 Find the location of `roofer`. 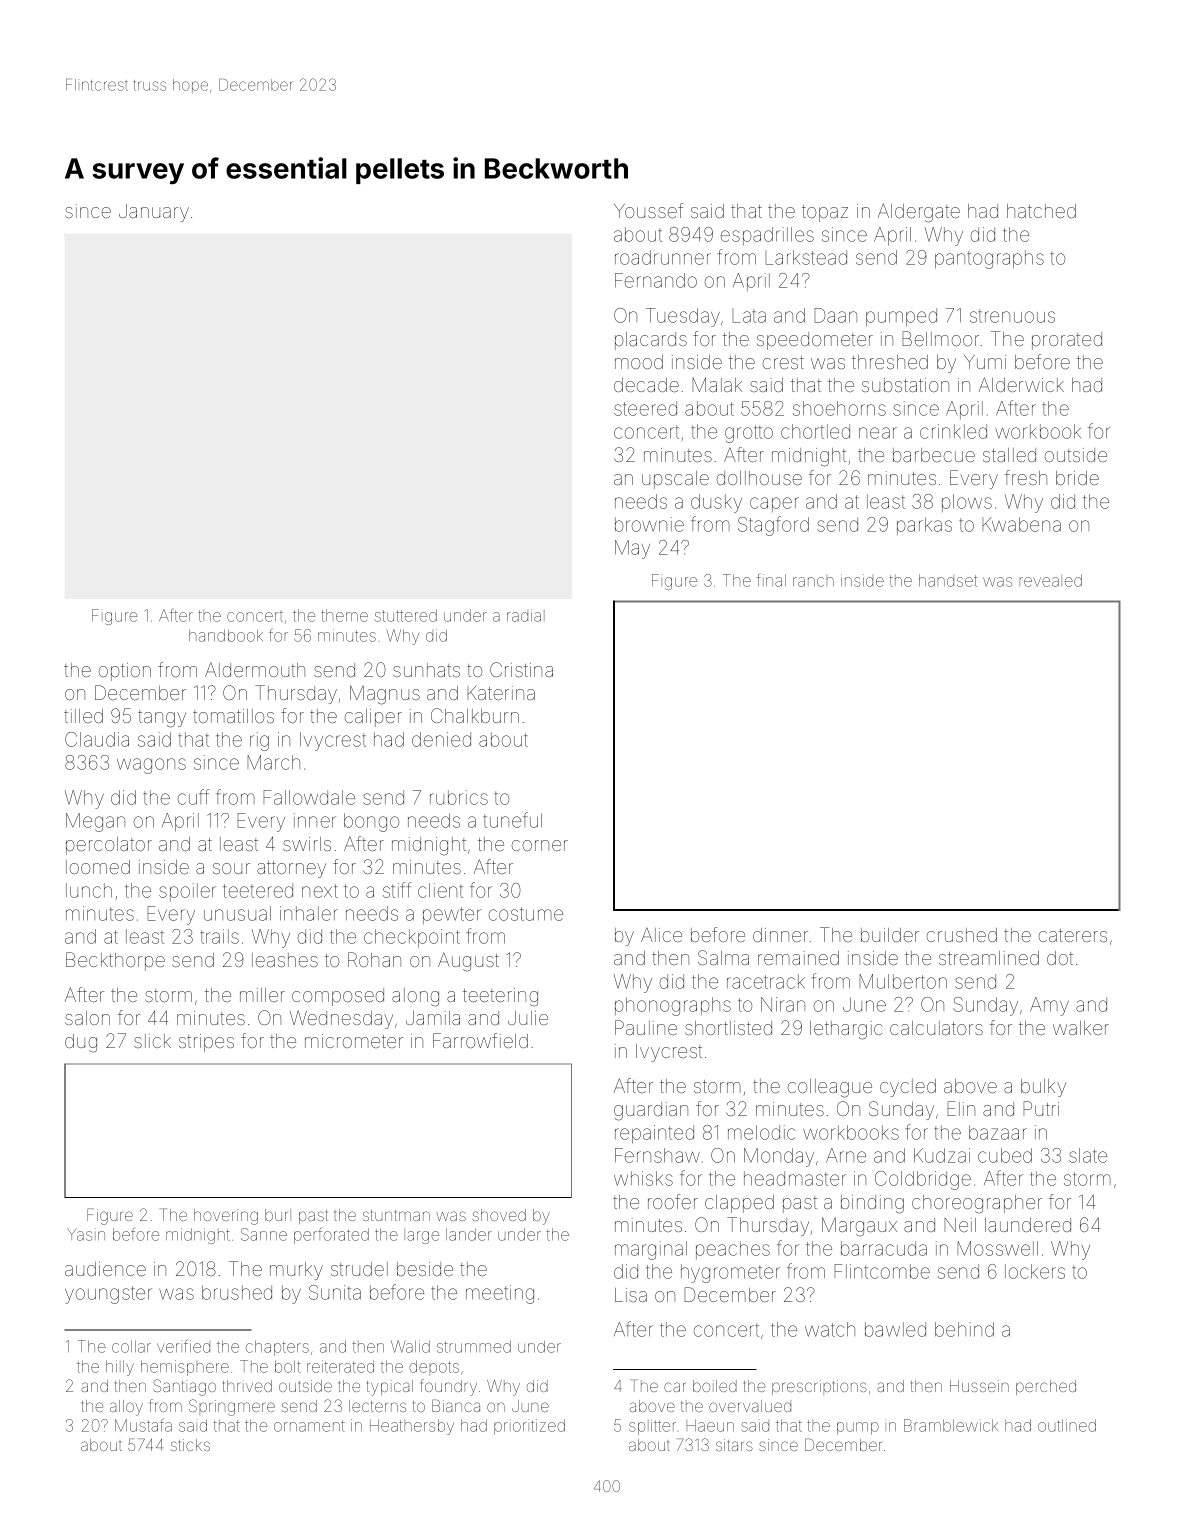

roofer is located at coordinates (673, 1201).
